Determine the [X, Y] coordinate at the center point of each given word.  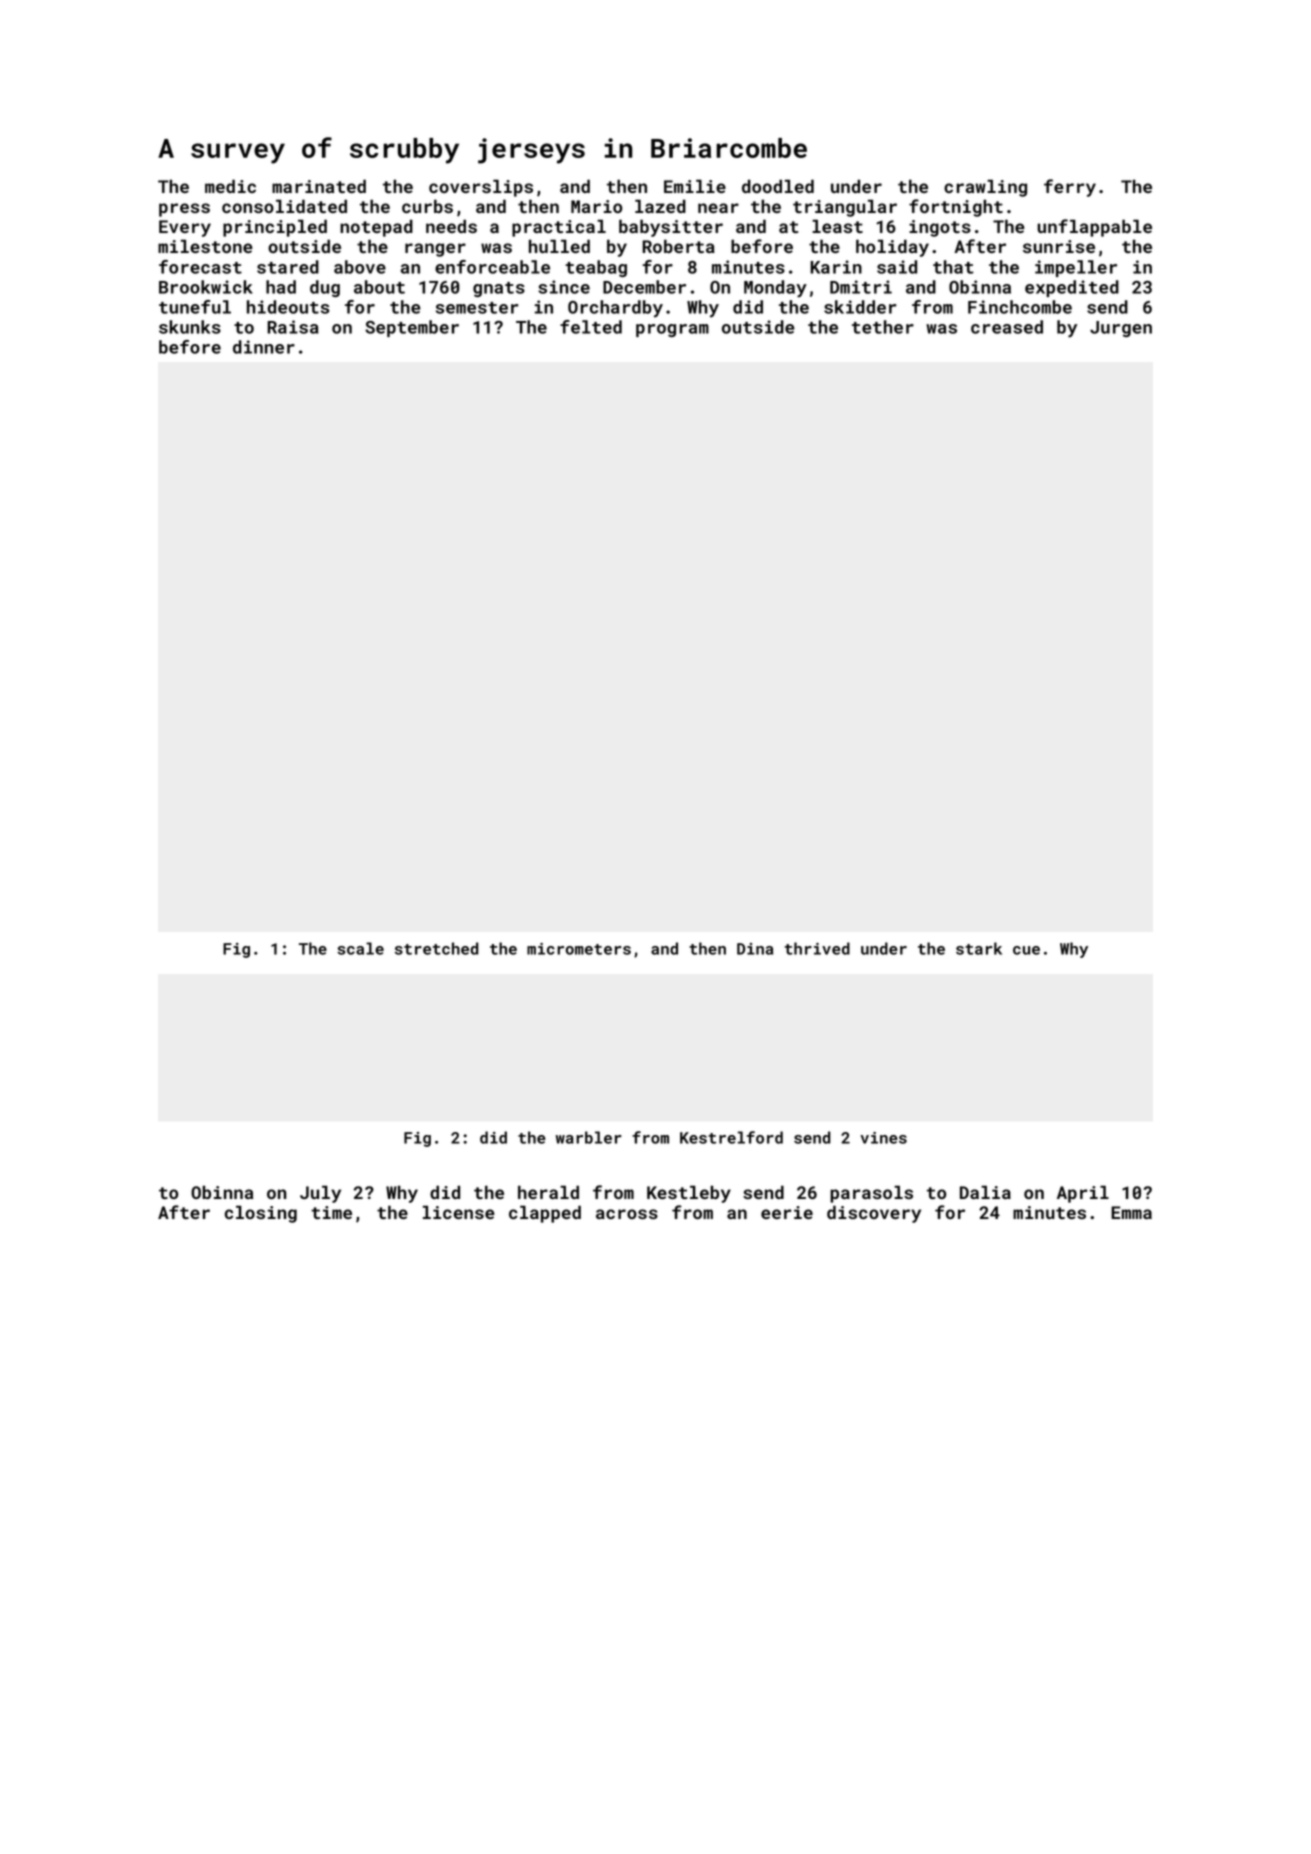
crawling [985, 188]
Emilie [695, 186]
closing [261, 1214]
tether [883, 327]
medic [230, 186]
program [672, 330]
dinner [264, 347]
